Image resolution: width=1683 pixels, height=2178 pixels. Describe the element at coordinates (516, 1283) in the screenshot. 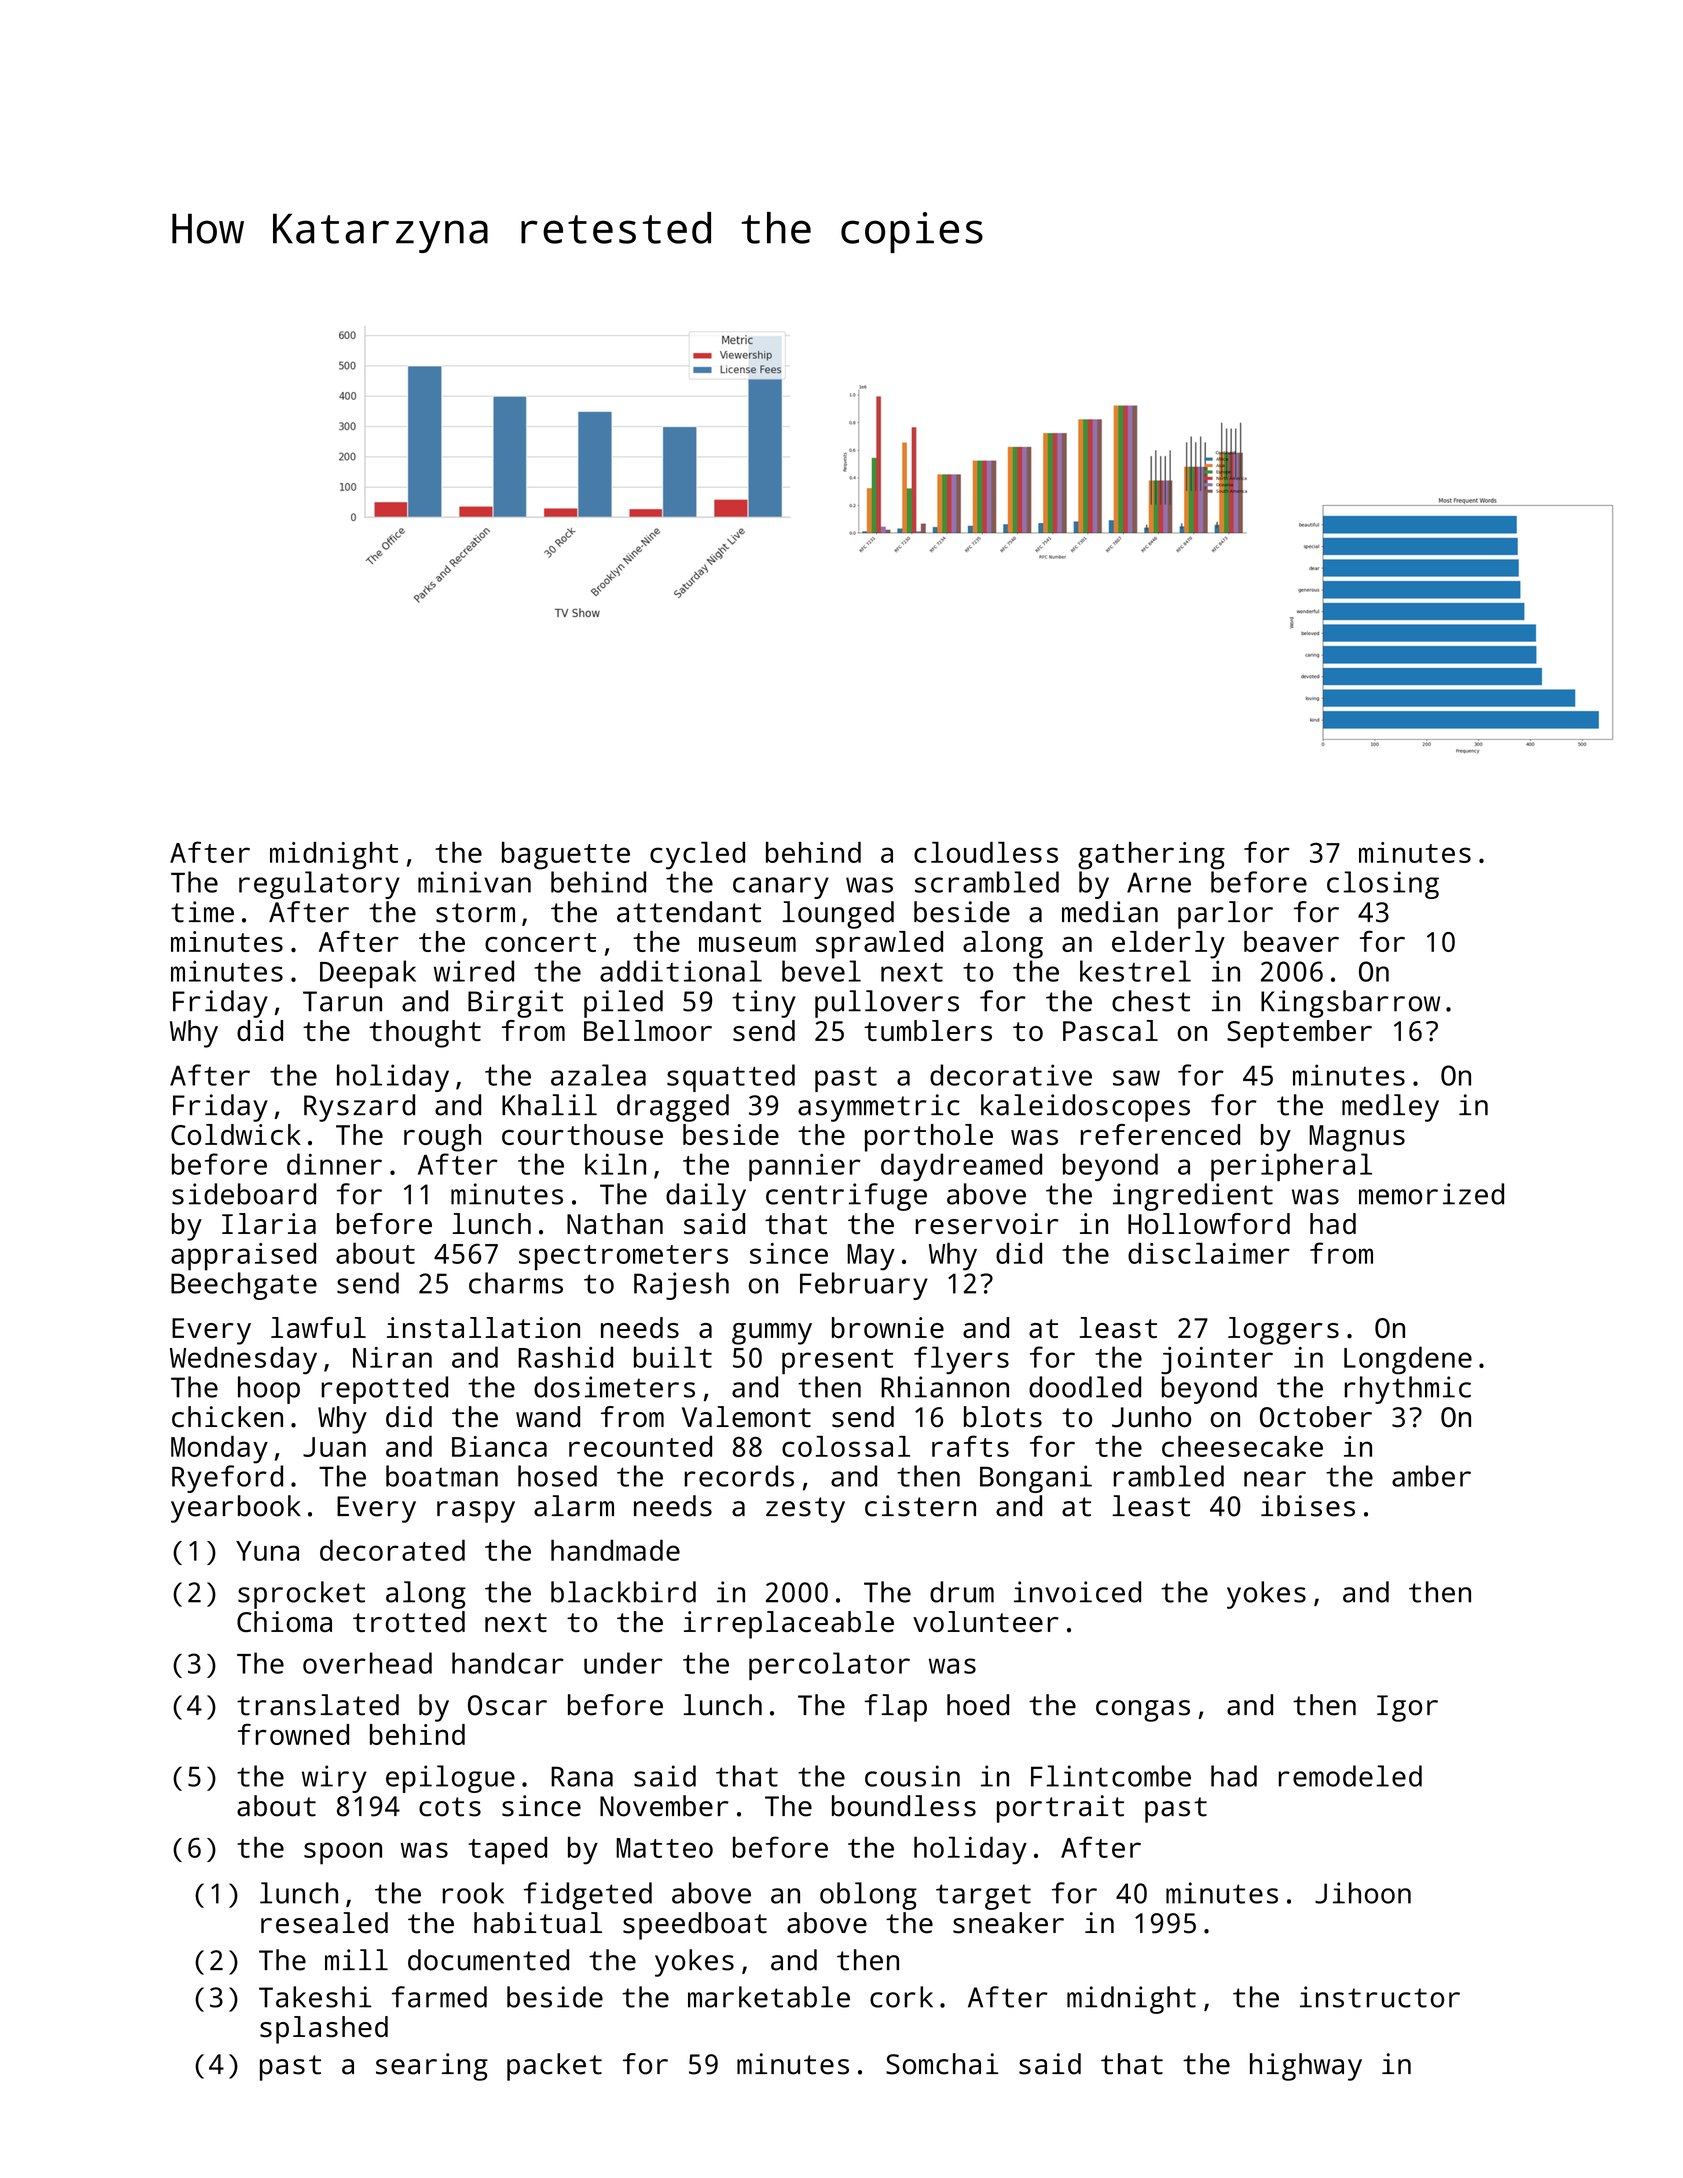

I see `charms` at that location.
